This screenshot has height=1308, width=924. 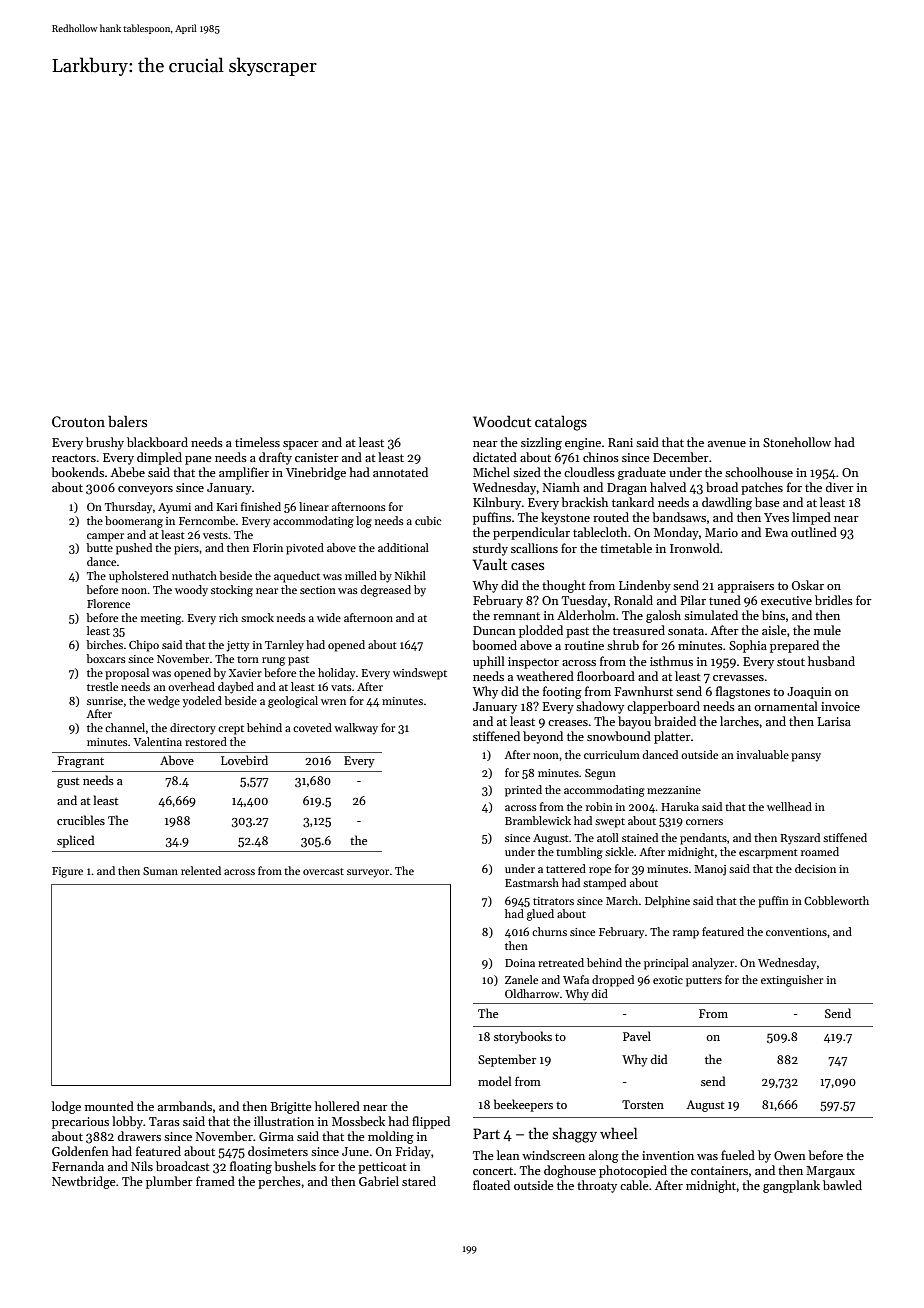 What do you see at coordinates (403, 547) in the screenshot?
I see `additional` at bounding box center [403, 547].
